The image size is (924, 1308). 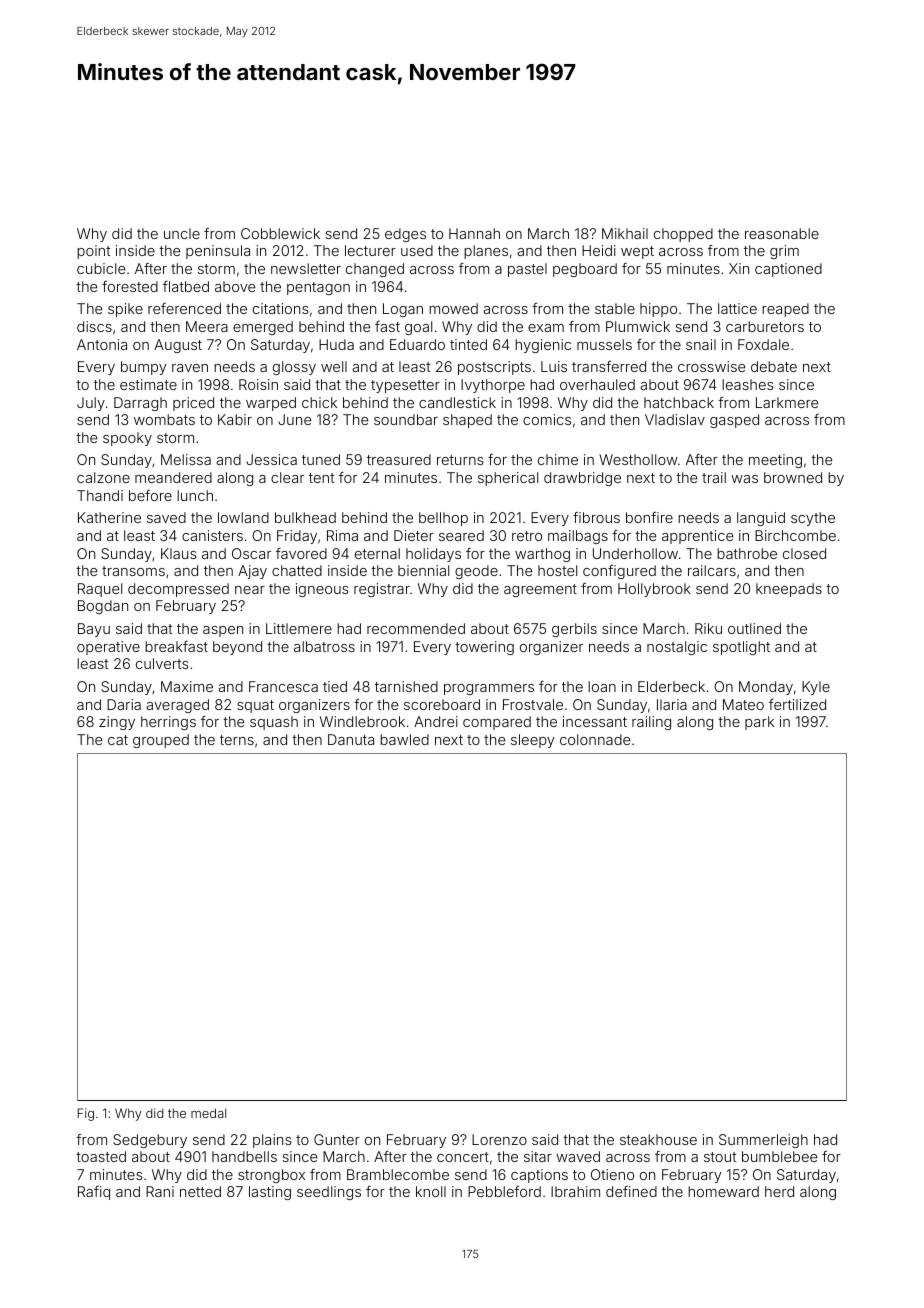 What do you see at coordinates (658, 1139) in the screenshot?
I see `steakhouse` at bounding box center [658, 1139].
